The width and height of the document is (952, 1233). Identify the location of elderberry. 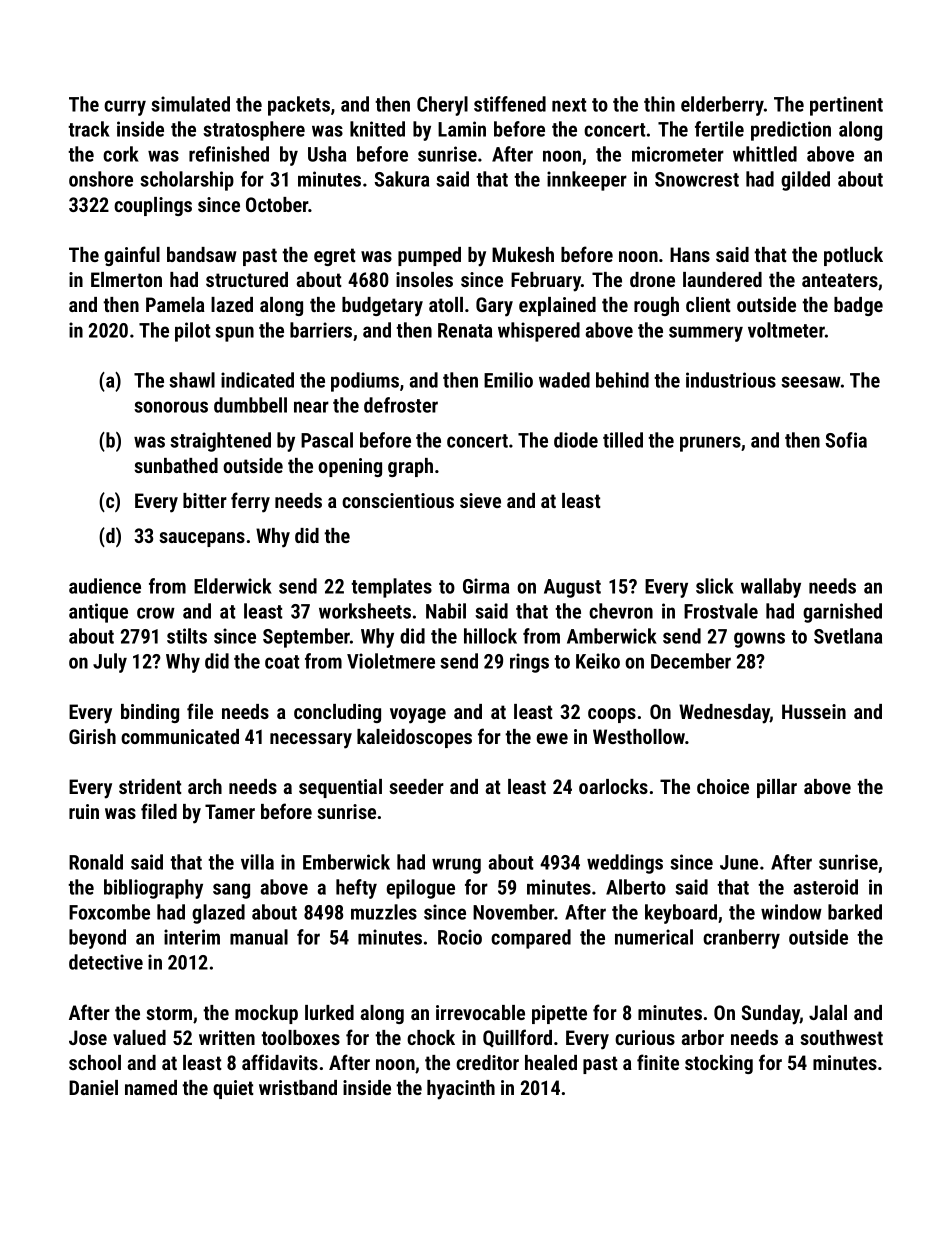
(722, 106).
